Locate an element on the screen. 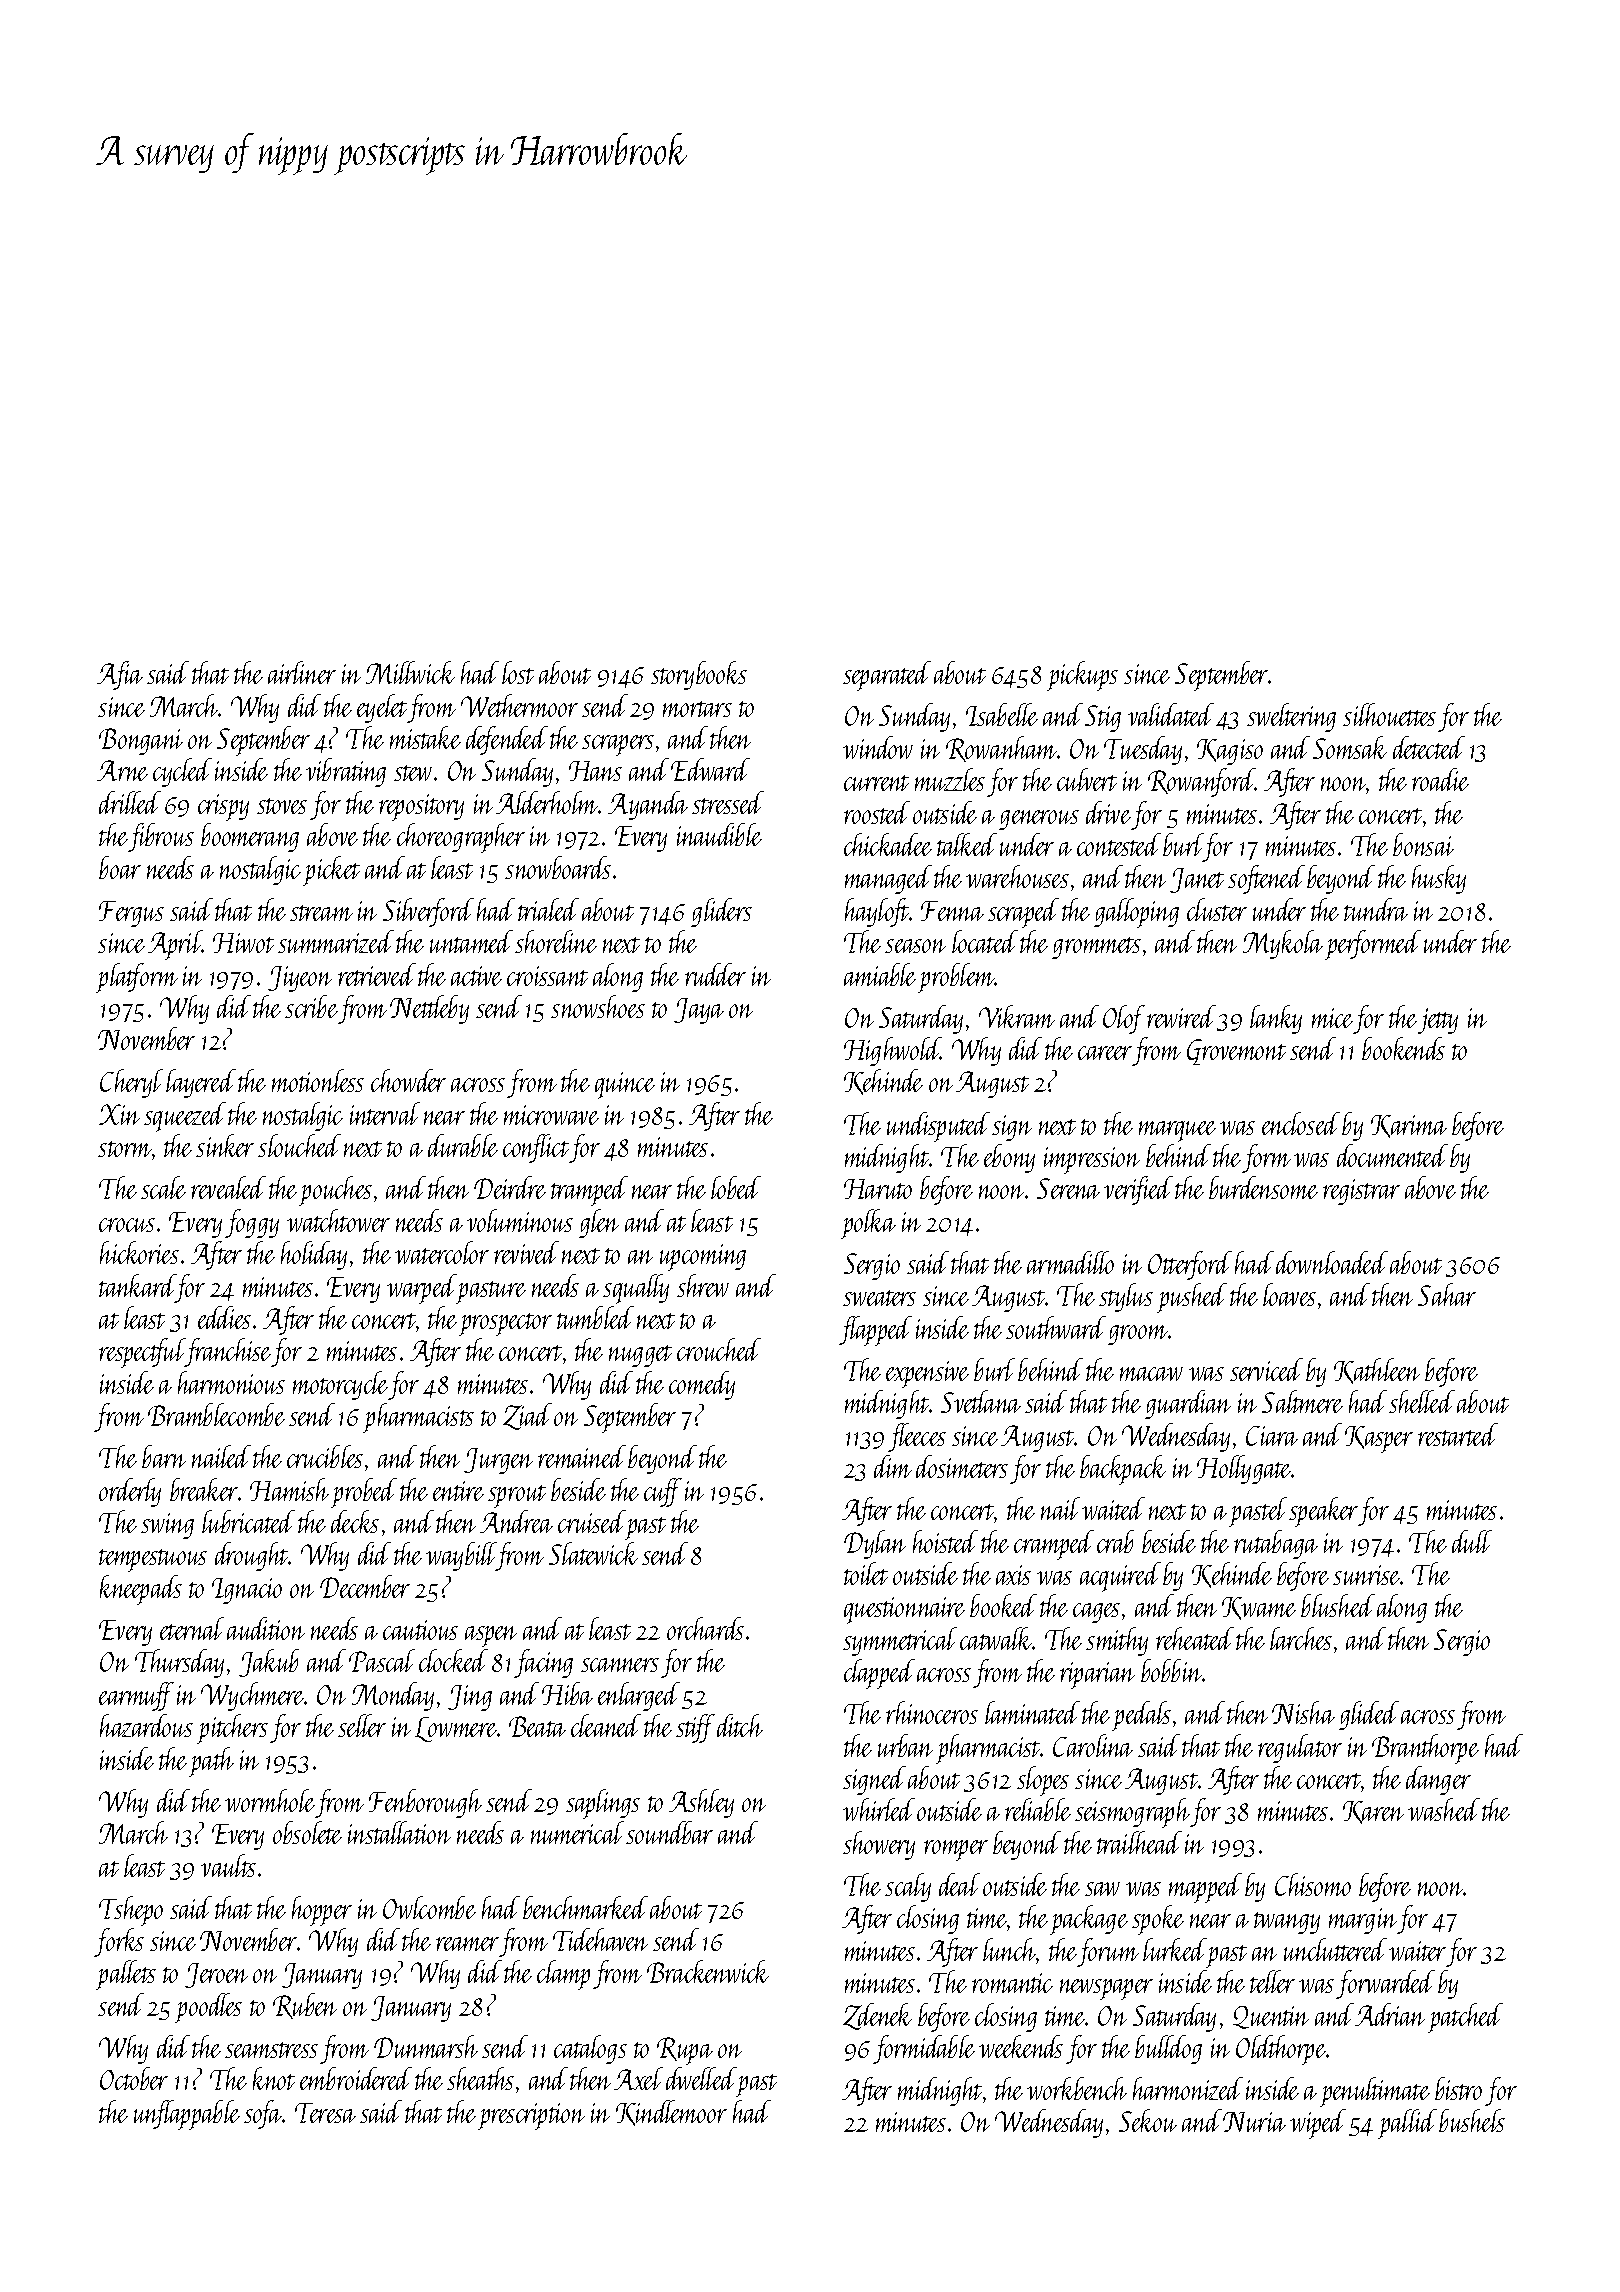 The width and height of the screenshot is (1620, 2292). Highwold is located at coordinates (892, 1051).
